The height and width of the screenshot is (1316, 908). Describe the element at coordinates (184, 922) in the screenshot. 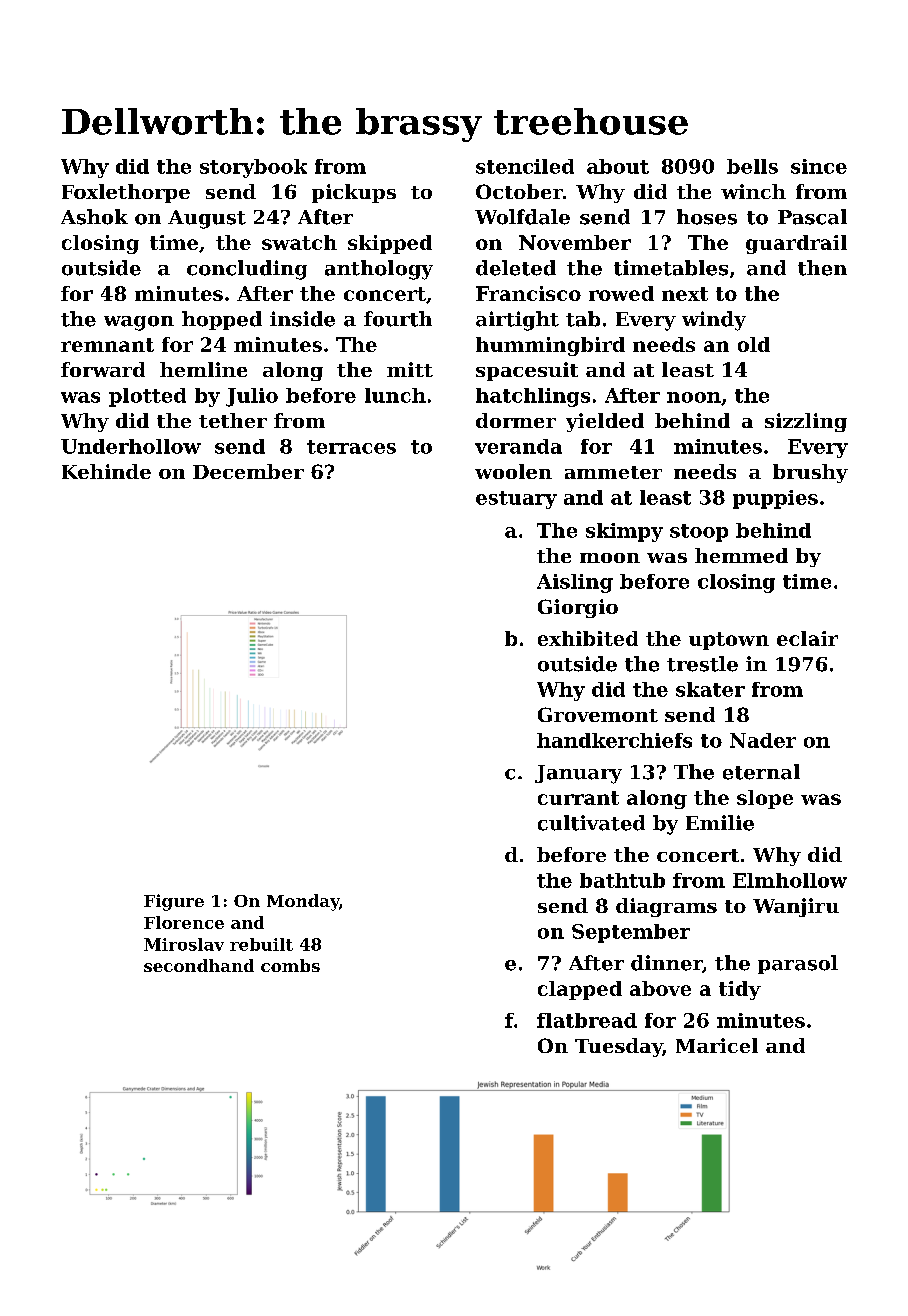

I see `Florence` at that location.
